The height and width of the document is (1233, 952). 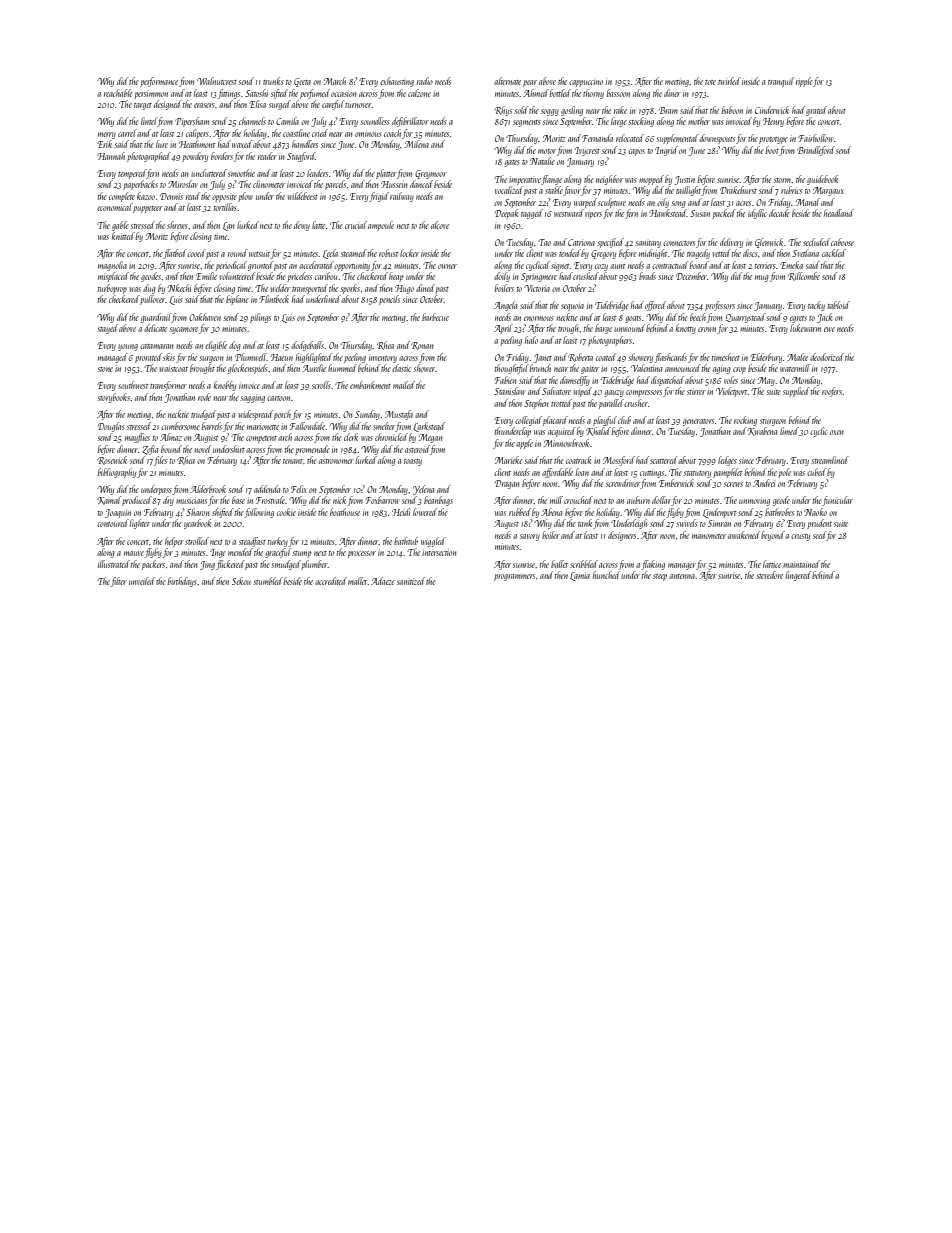 I want to click on scattered, so click(x=664, y=460).
